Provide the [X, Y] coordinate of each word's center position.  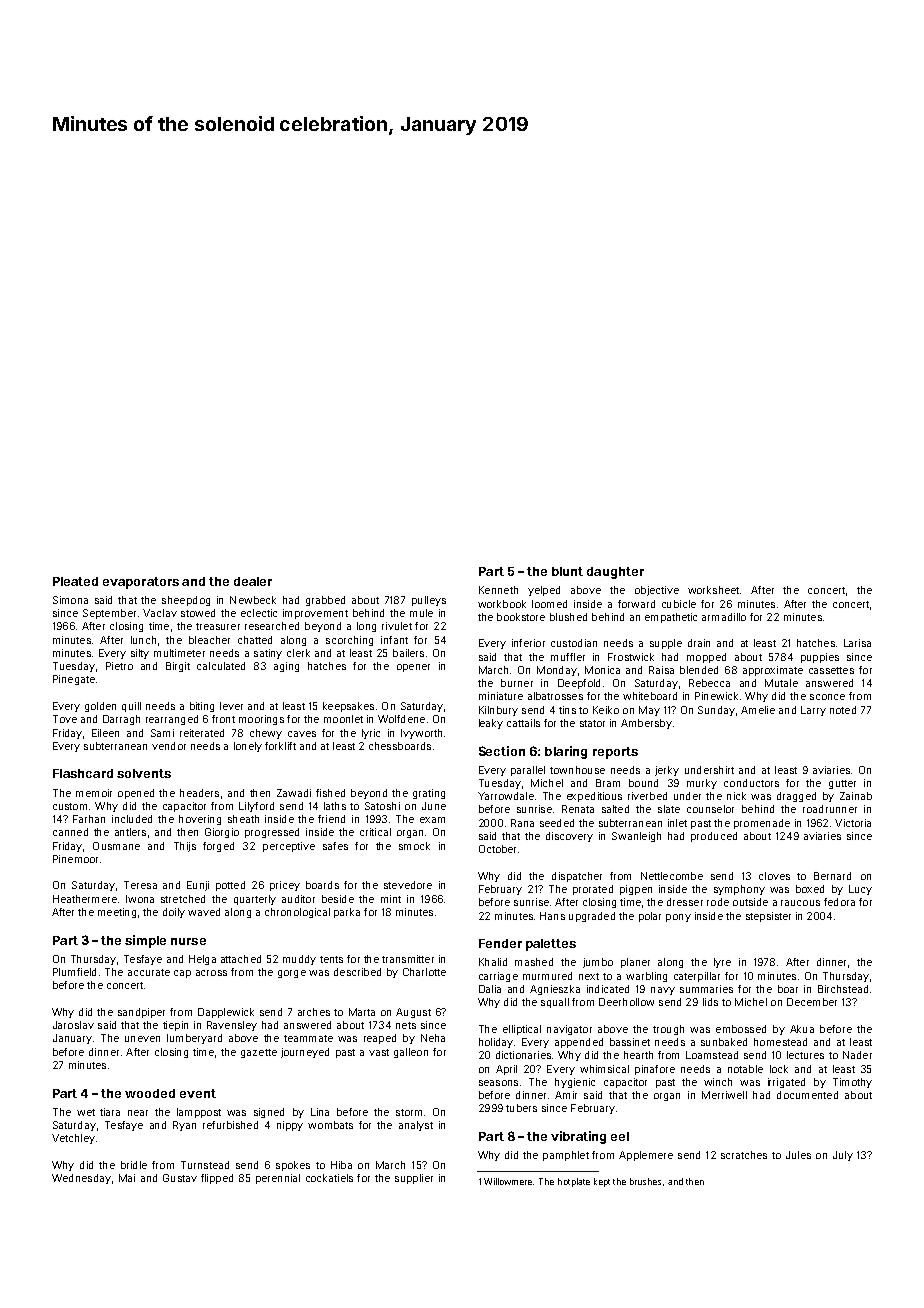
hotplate [574, 1182]
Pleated [75, 581]
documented [807, 1095]
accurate [149, 972]
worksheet [713, 590]
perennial [278, 1179]
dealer [253, 581]
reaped [380, 1039]
